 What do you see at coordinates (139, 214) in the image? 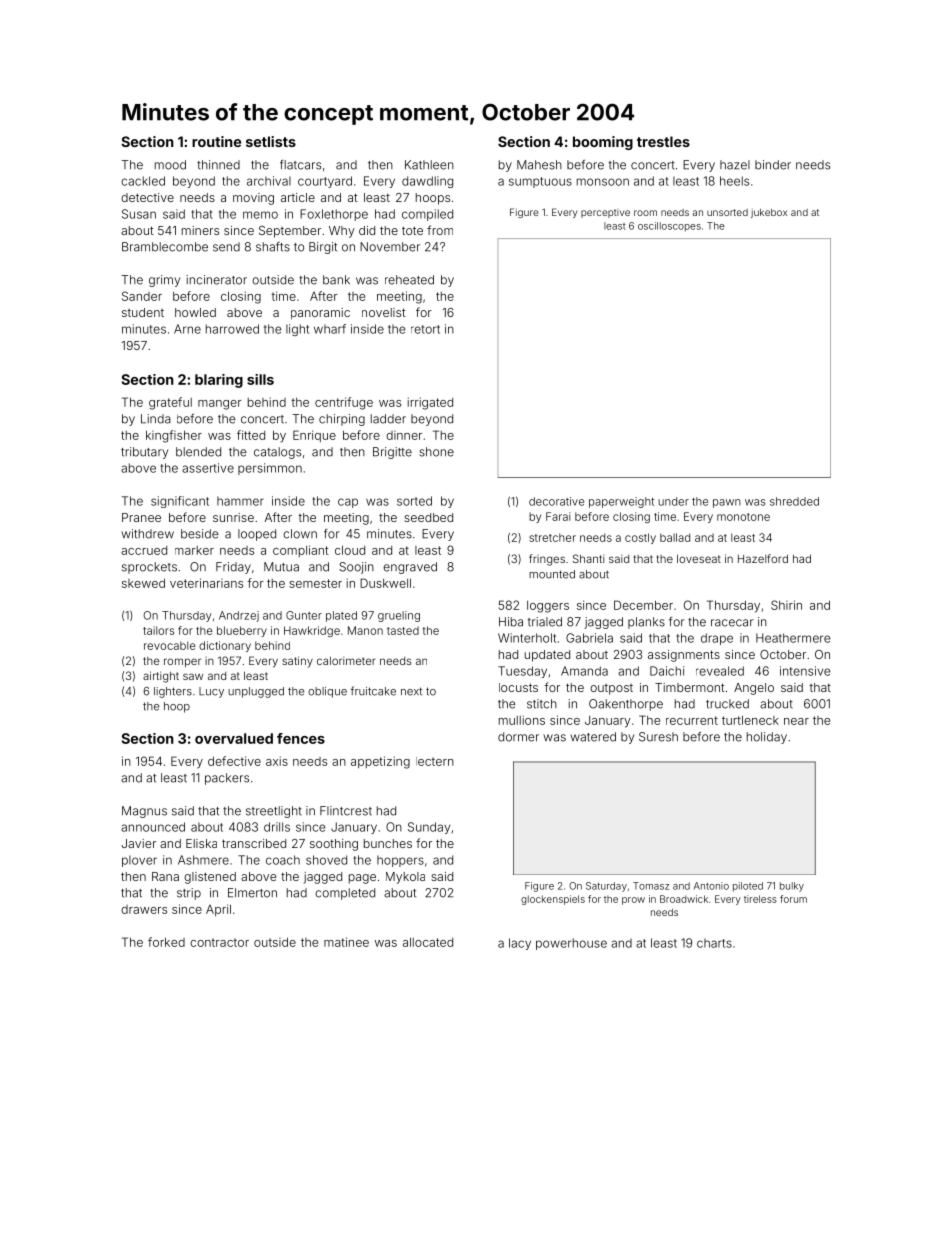
I see `Susan` at bounding box center [139, 214].
